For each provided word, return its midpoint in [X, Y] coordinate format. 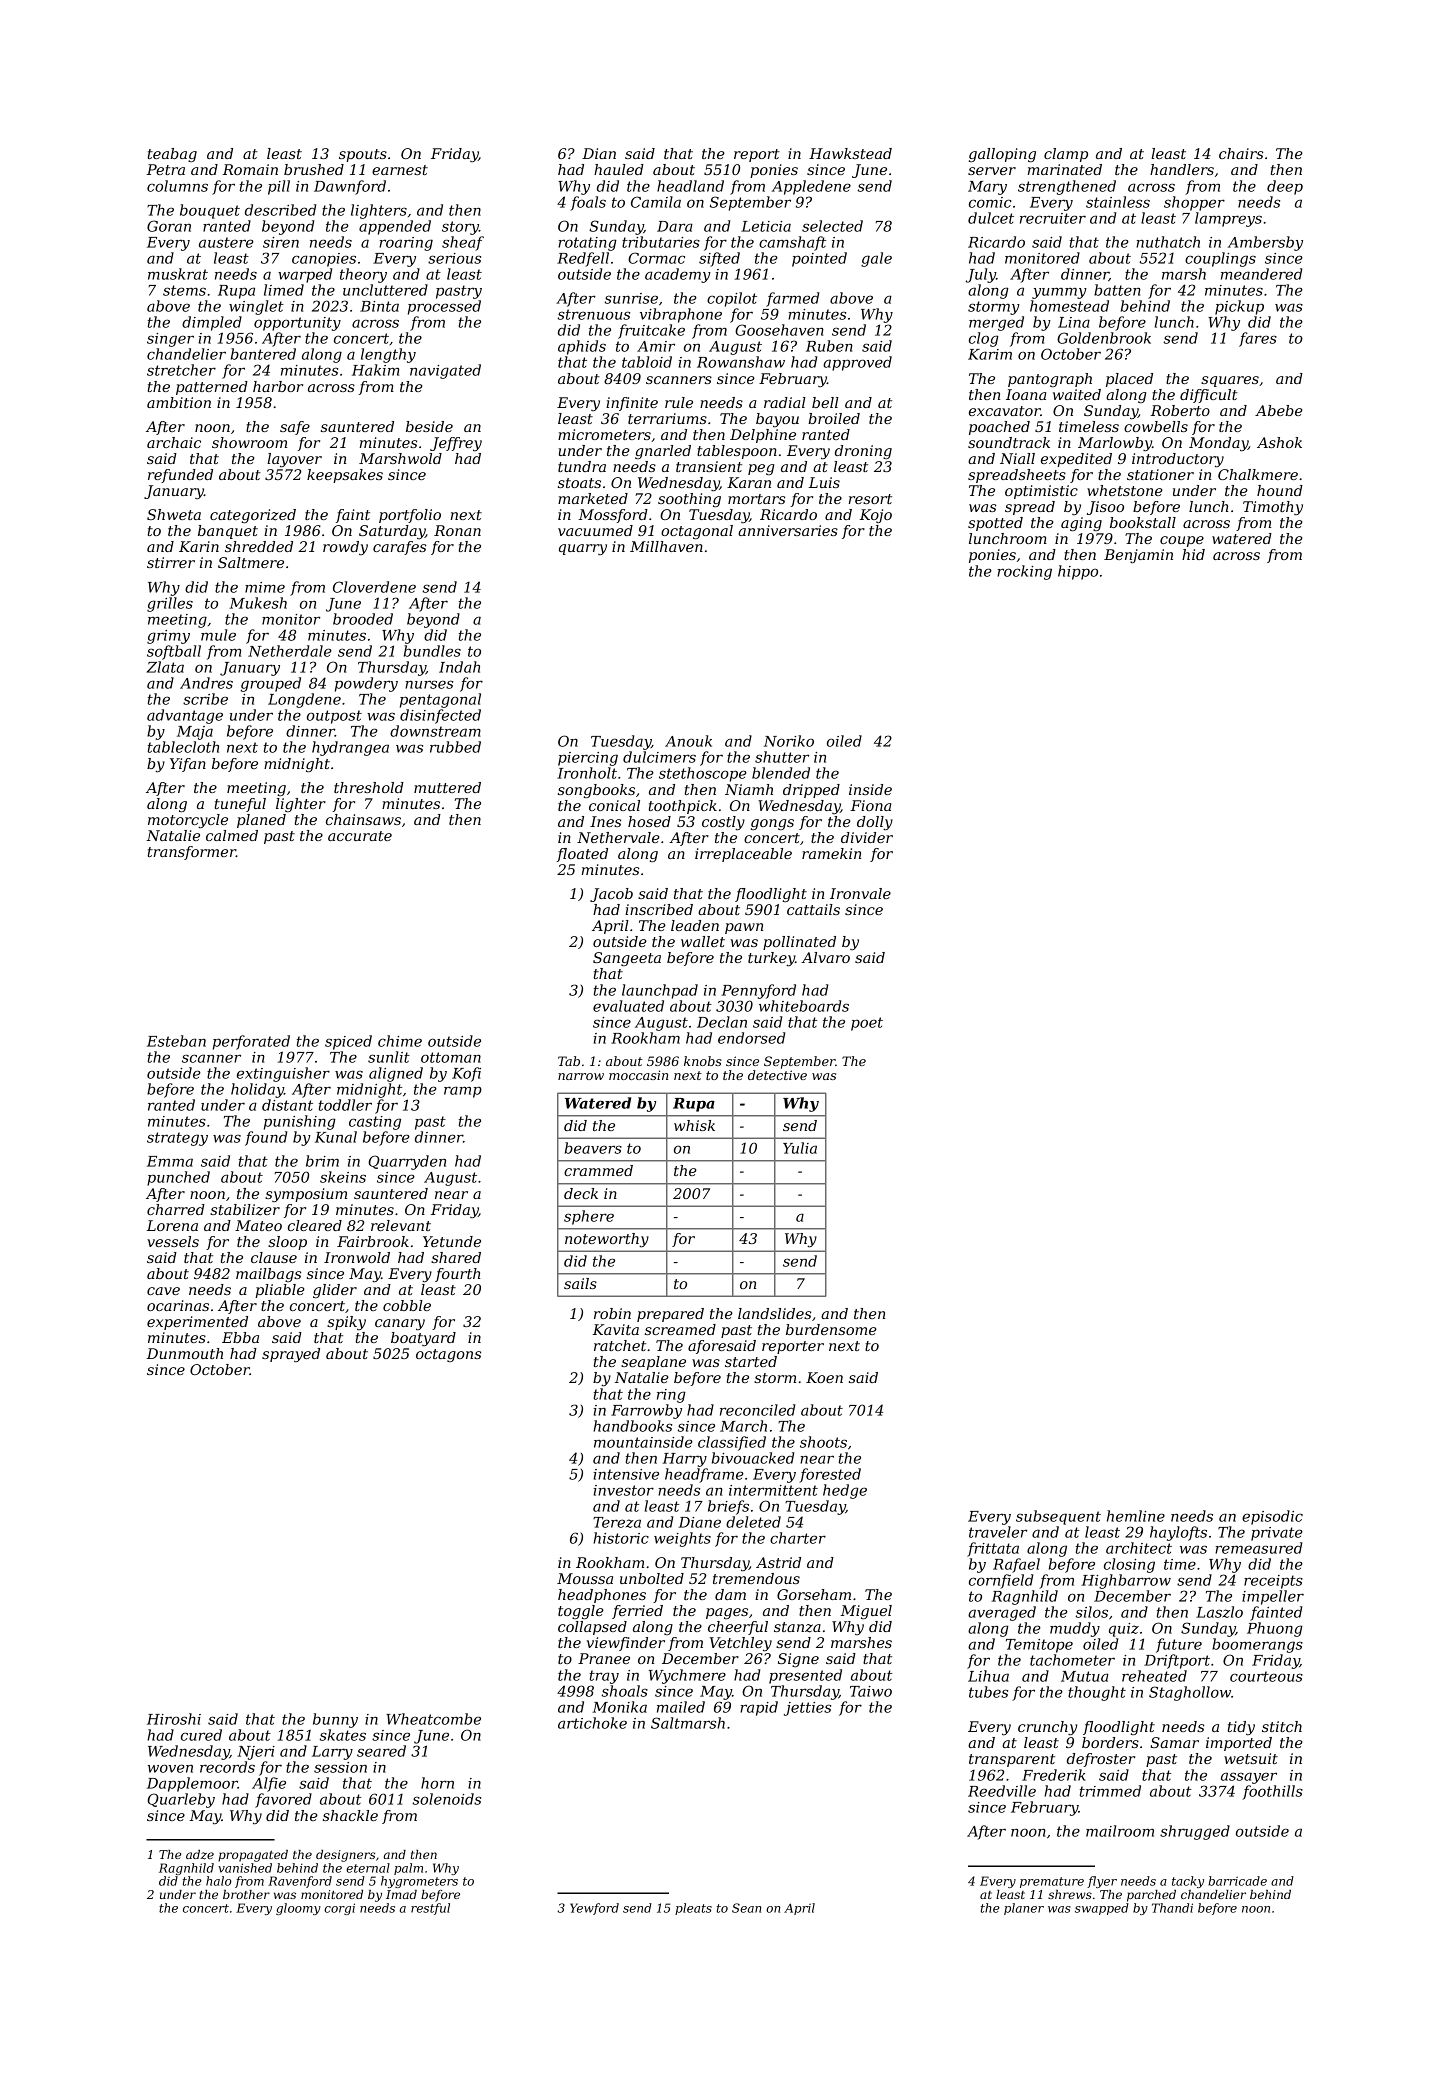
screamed [680, 1329]
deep [1285, 187]
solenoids [447, 1799]
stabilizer [245, 1210]
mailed [681, 1707]
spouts [363, 155]
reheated [1154, 1676]
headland [690, 186]
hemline [1136, 1516]
